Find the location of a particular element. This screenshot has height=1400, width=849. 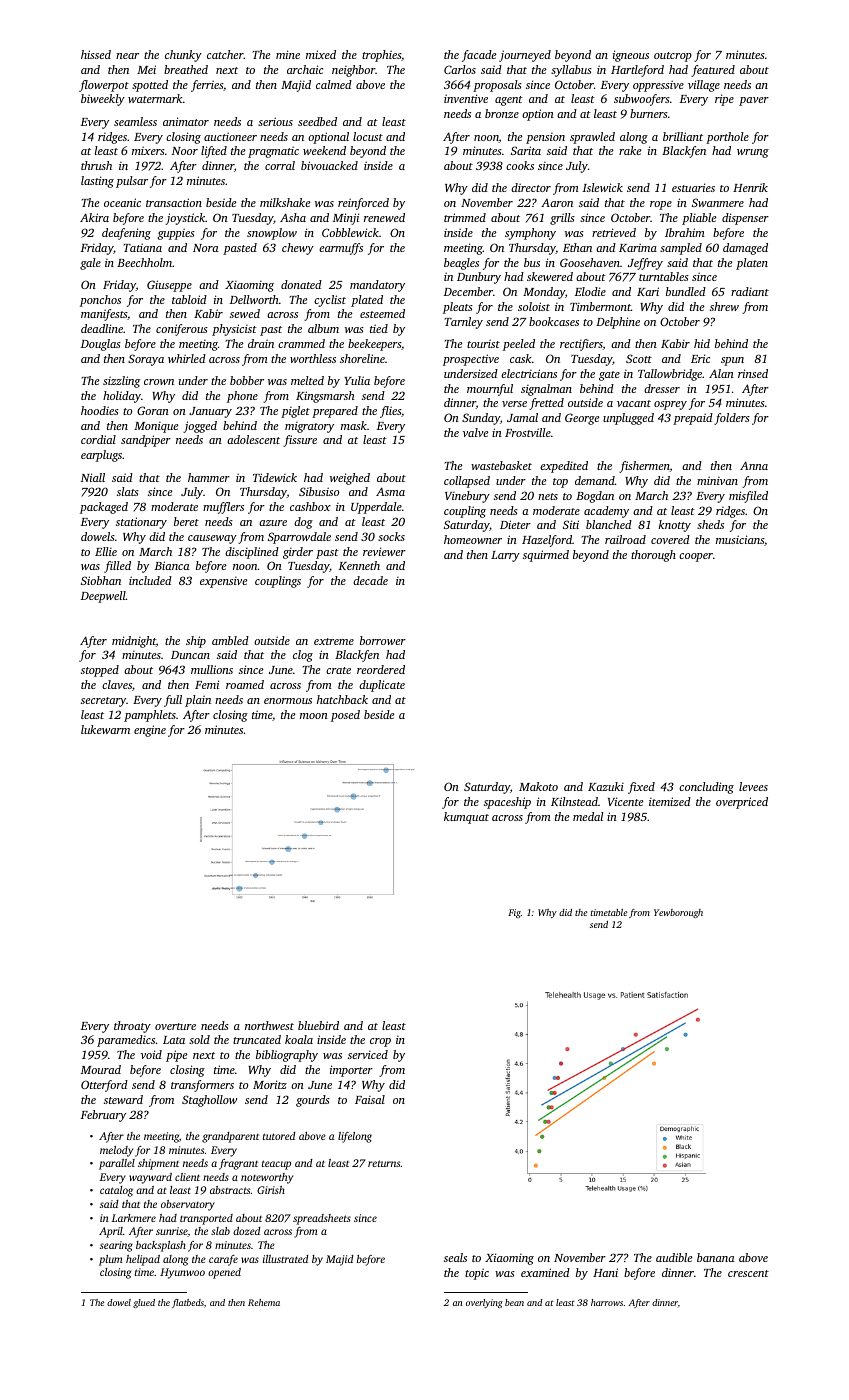

fixed is located at coordinates (641, 788).
